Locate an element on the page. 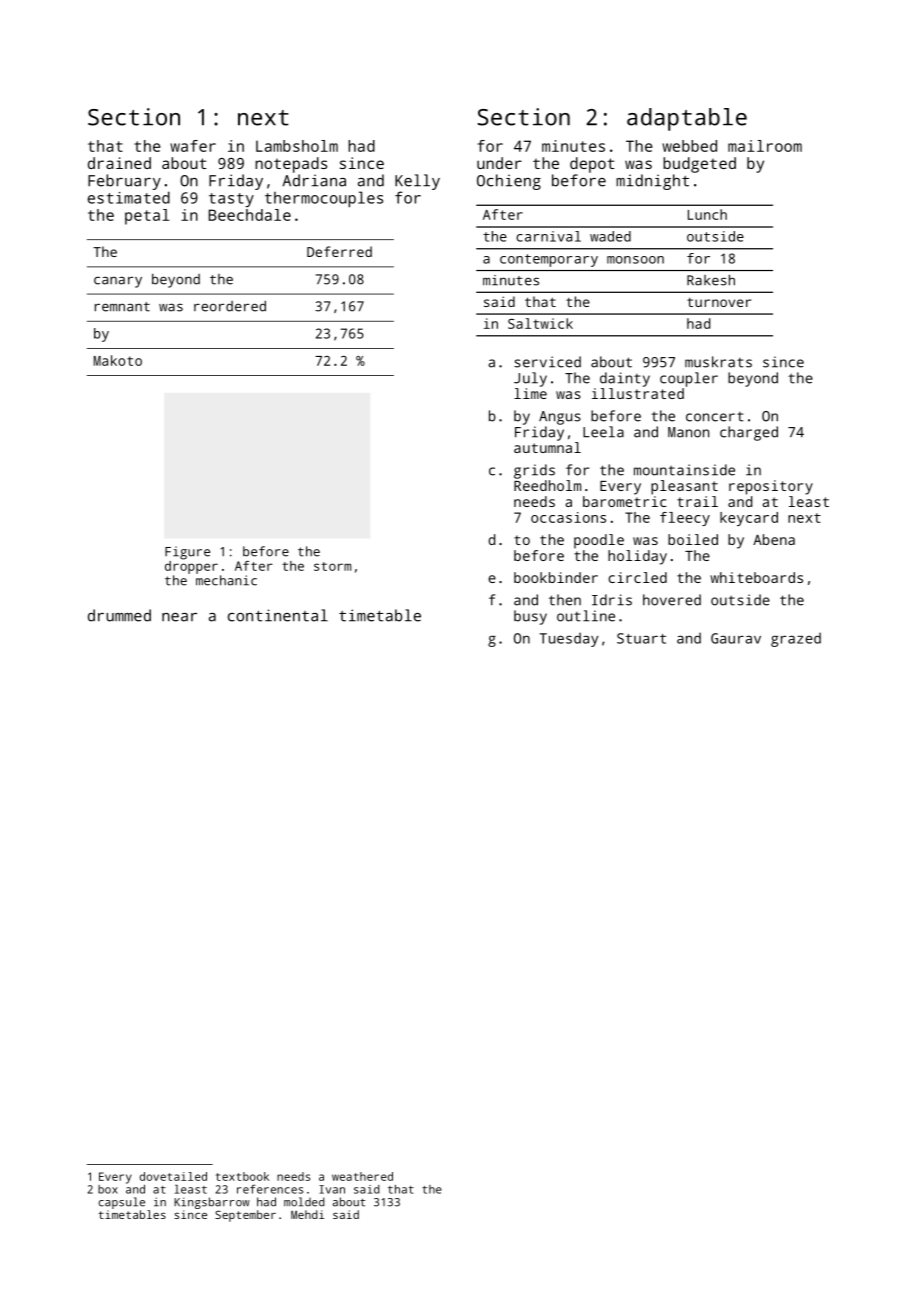 This image has width=924, height=1308. Ivan is located at coordinates (332, 1189).
